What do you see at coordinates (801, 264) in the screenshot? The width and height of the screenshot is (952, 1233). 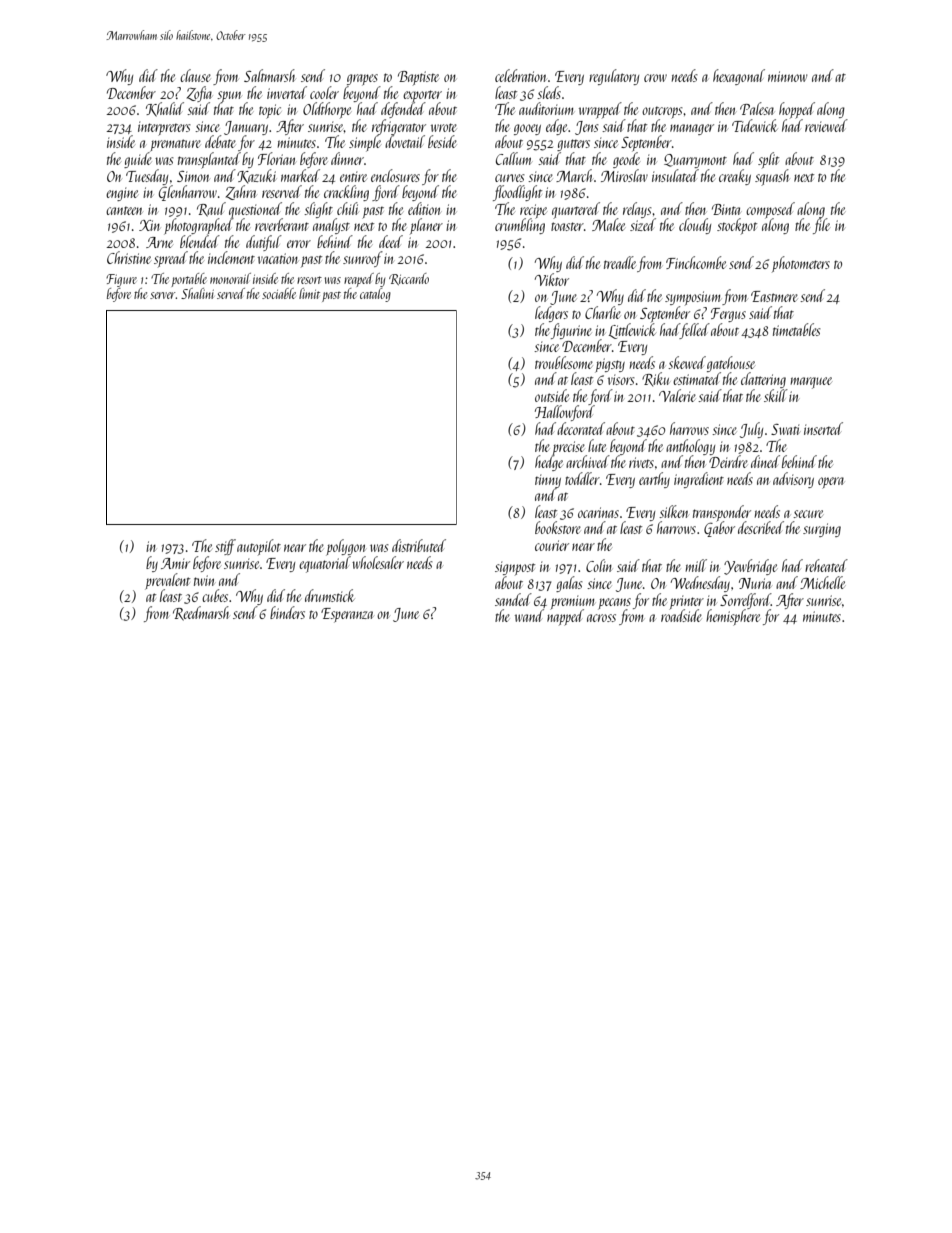 I see `photometers` at bounding box center [801, 264].
